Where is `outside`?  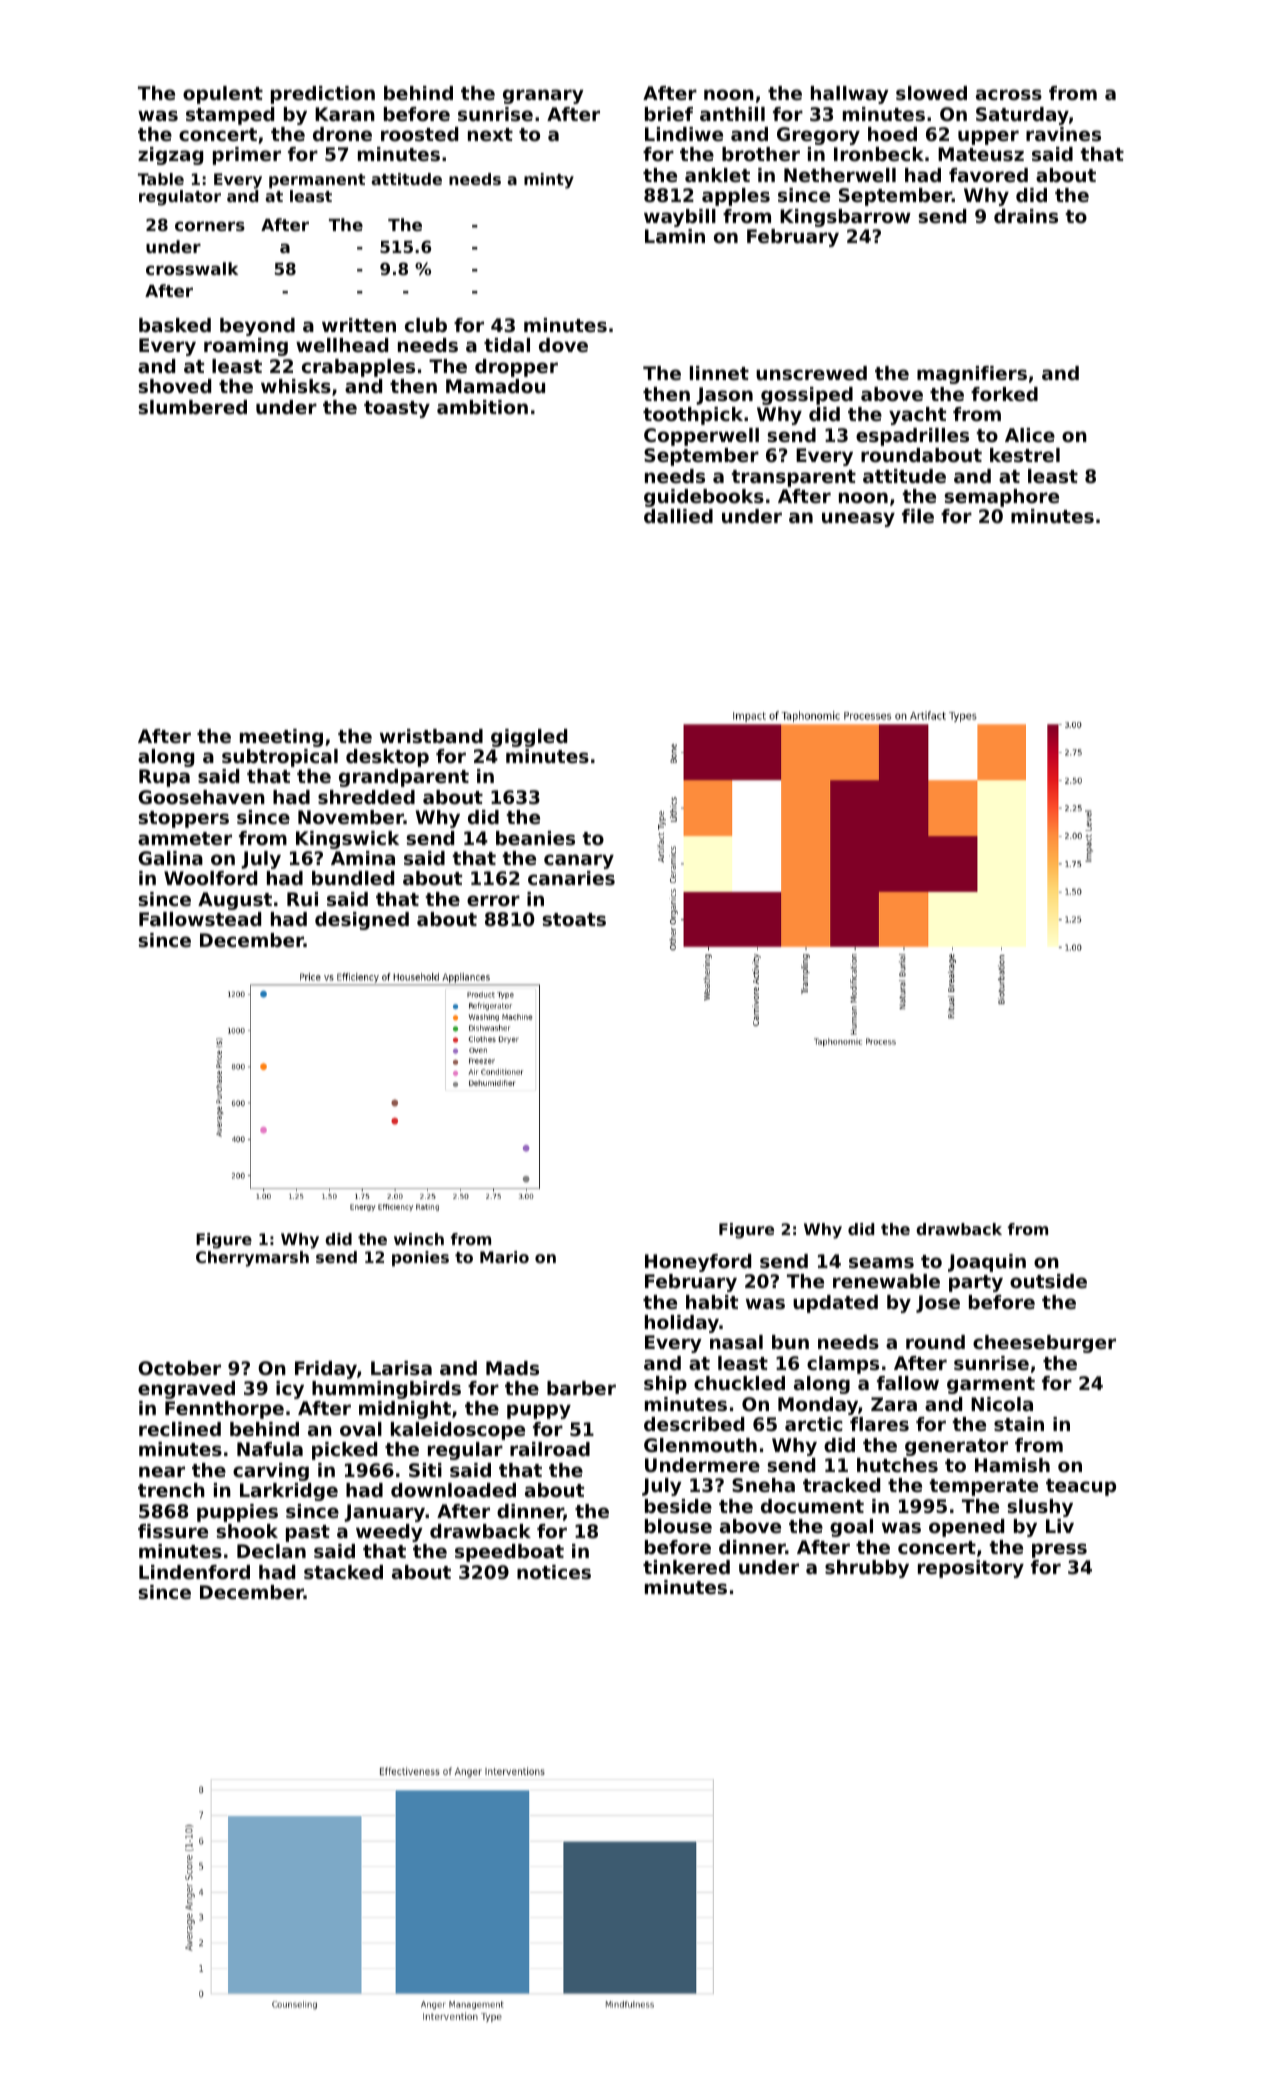 outside is located at coordinates (1048, 1281).
